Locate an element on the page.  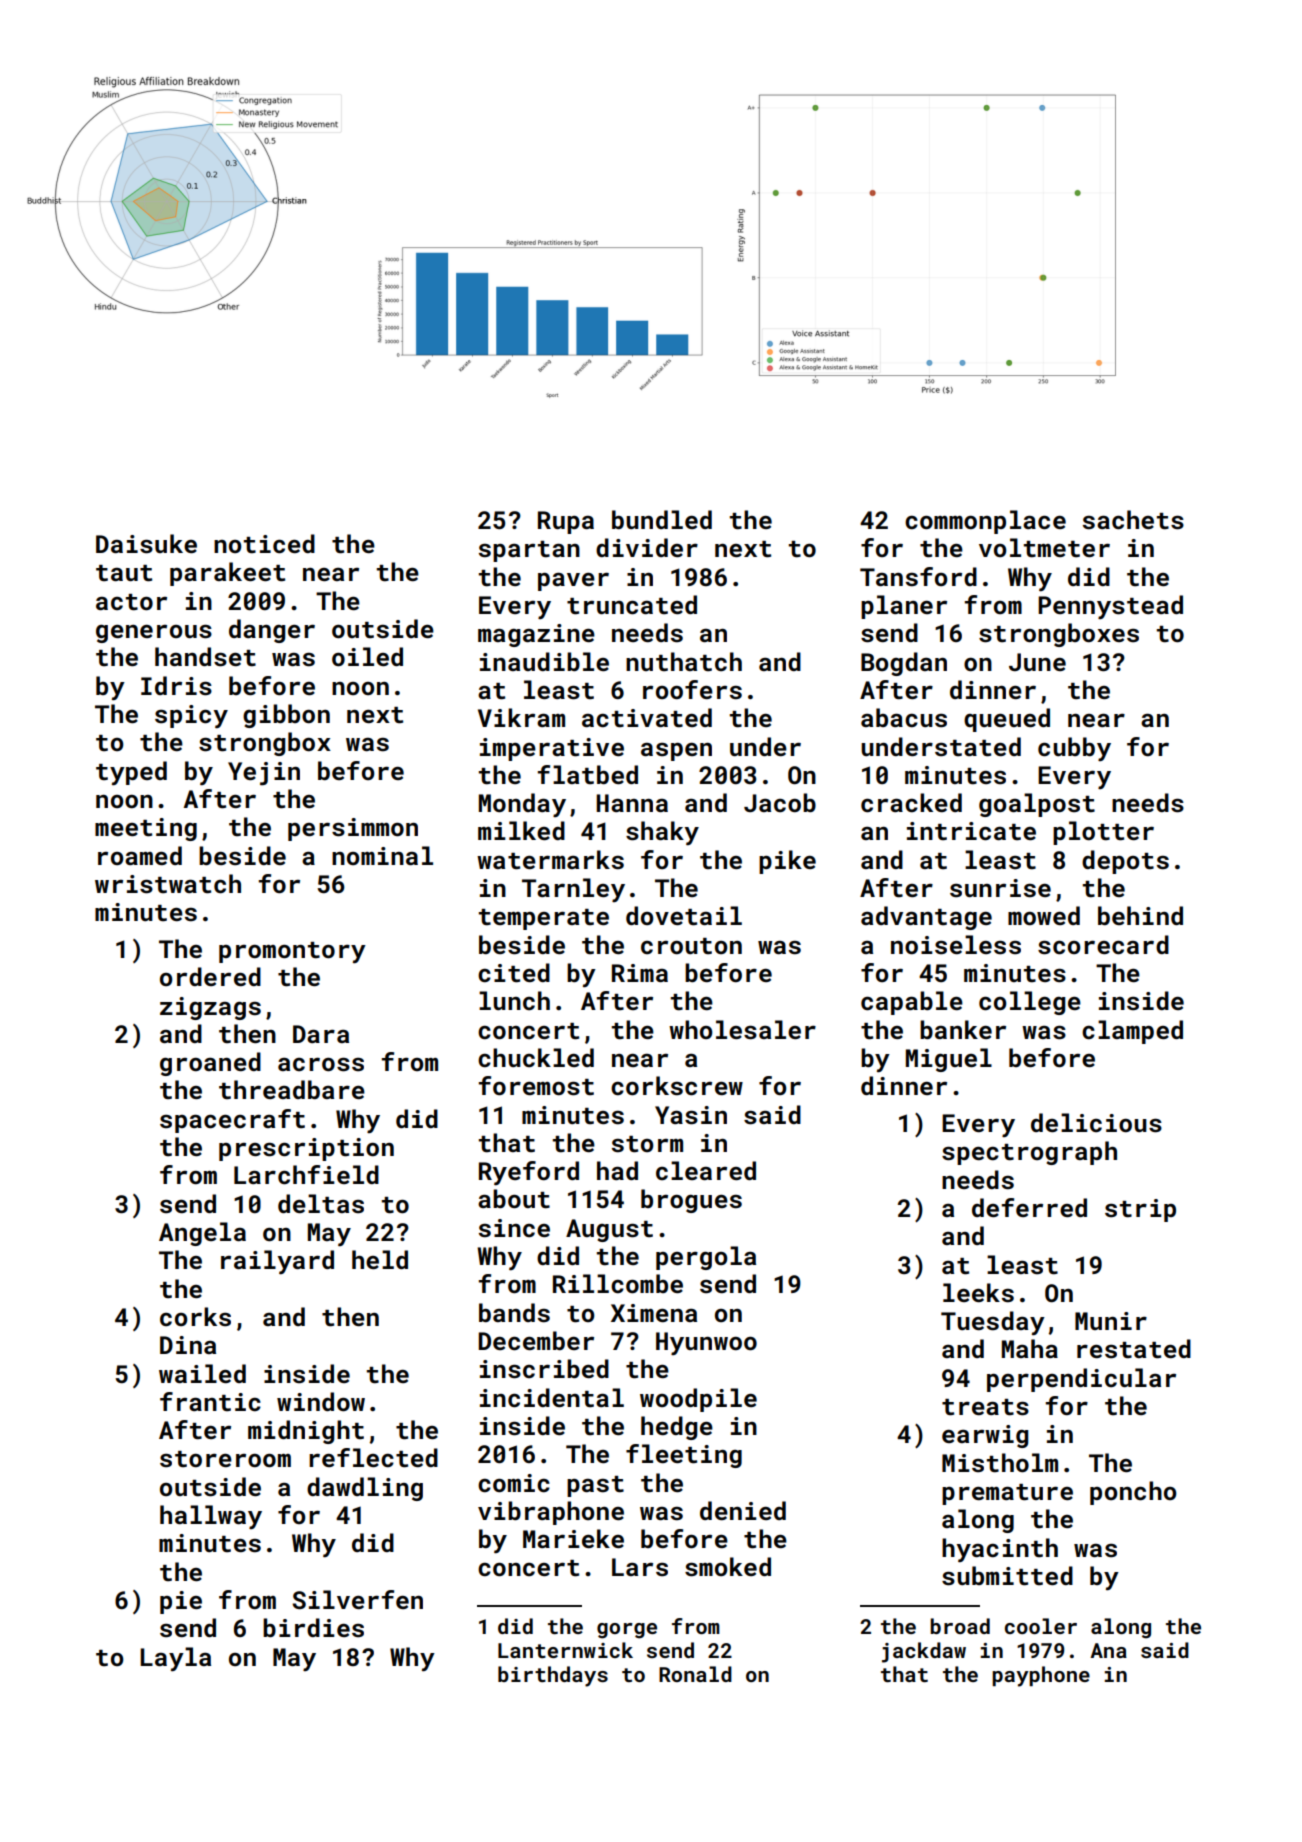
bundled is located at coordinates (662, 519).
